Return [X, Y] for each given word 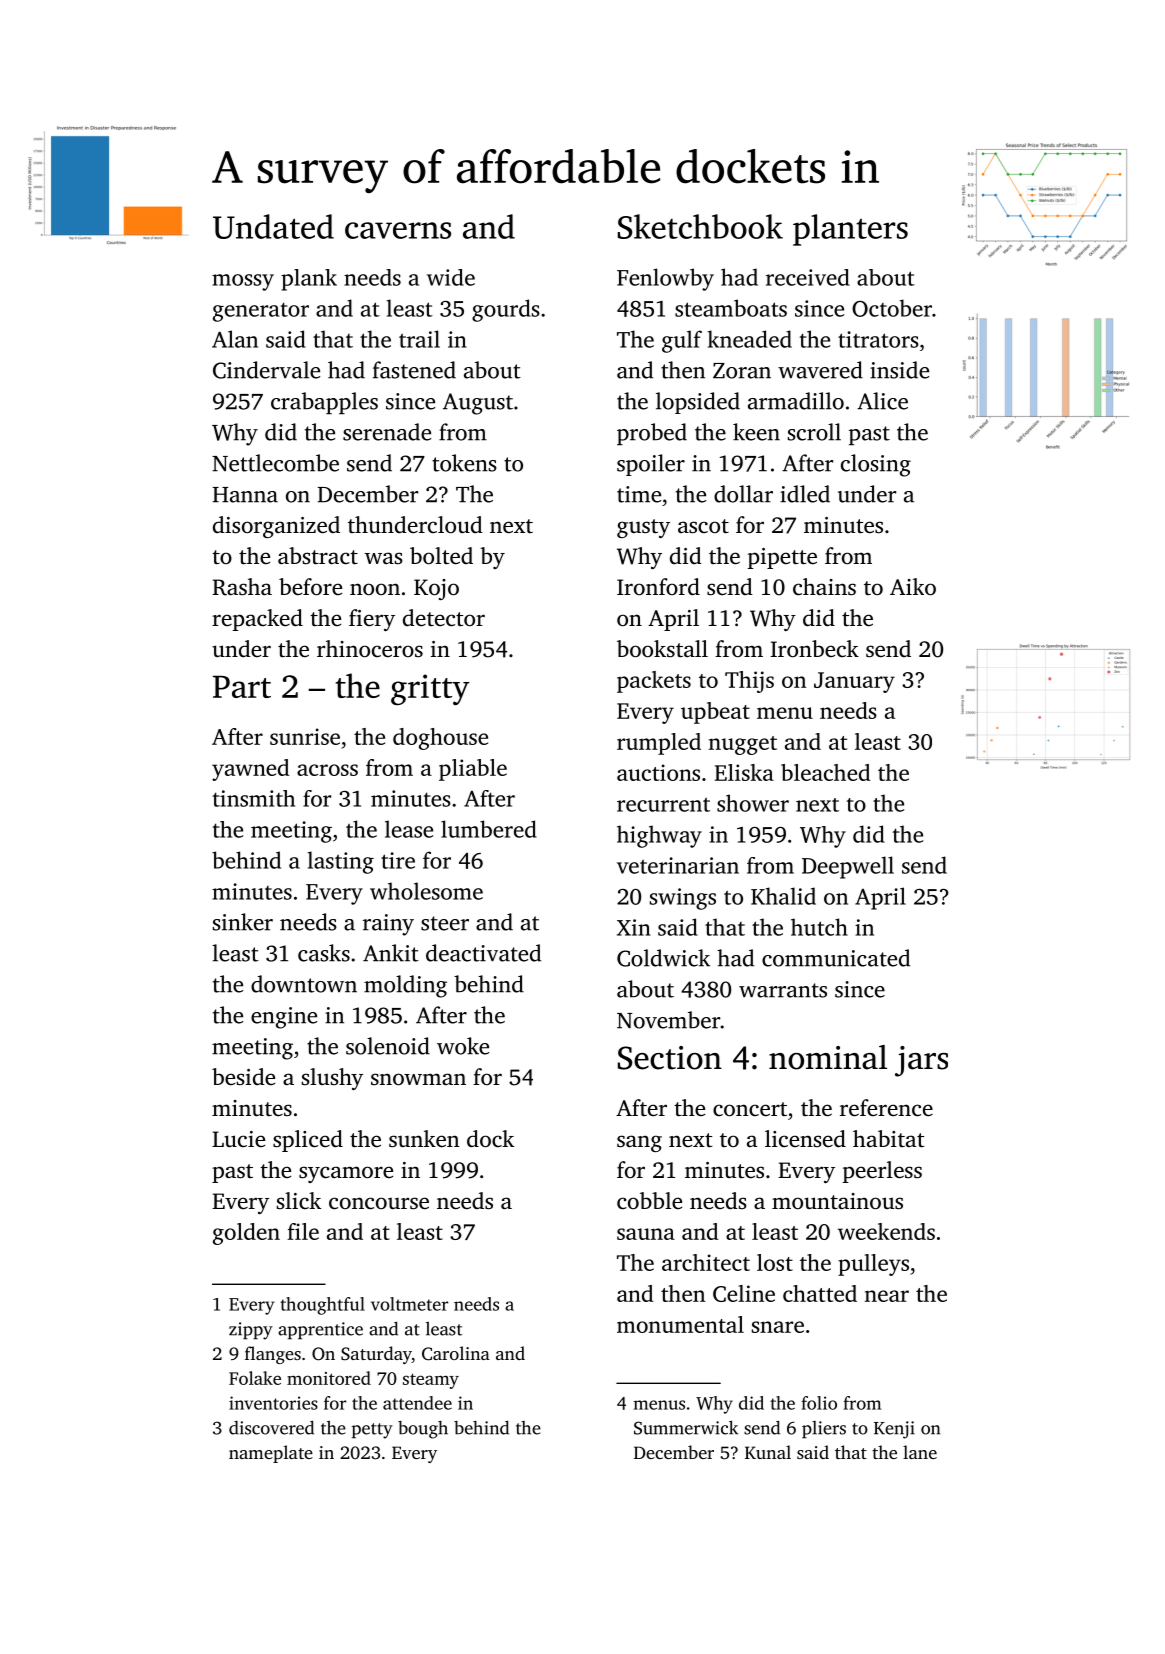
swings [683, 899]
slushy [332, 1079]
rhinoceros [370, 649]
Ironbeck [815, 648]
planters [850, 230]
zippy [251, 1331]
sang [639, 1143]
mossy [243, 282]
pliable [473, 770]
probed [652, 434]
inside [899, 370]
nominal [828, 1057]
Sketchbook [700, 226]
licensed [805, 1139]
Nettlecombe [275, 463]
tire [398, 860]
